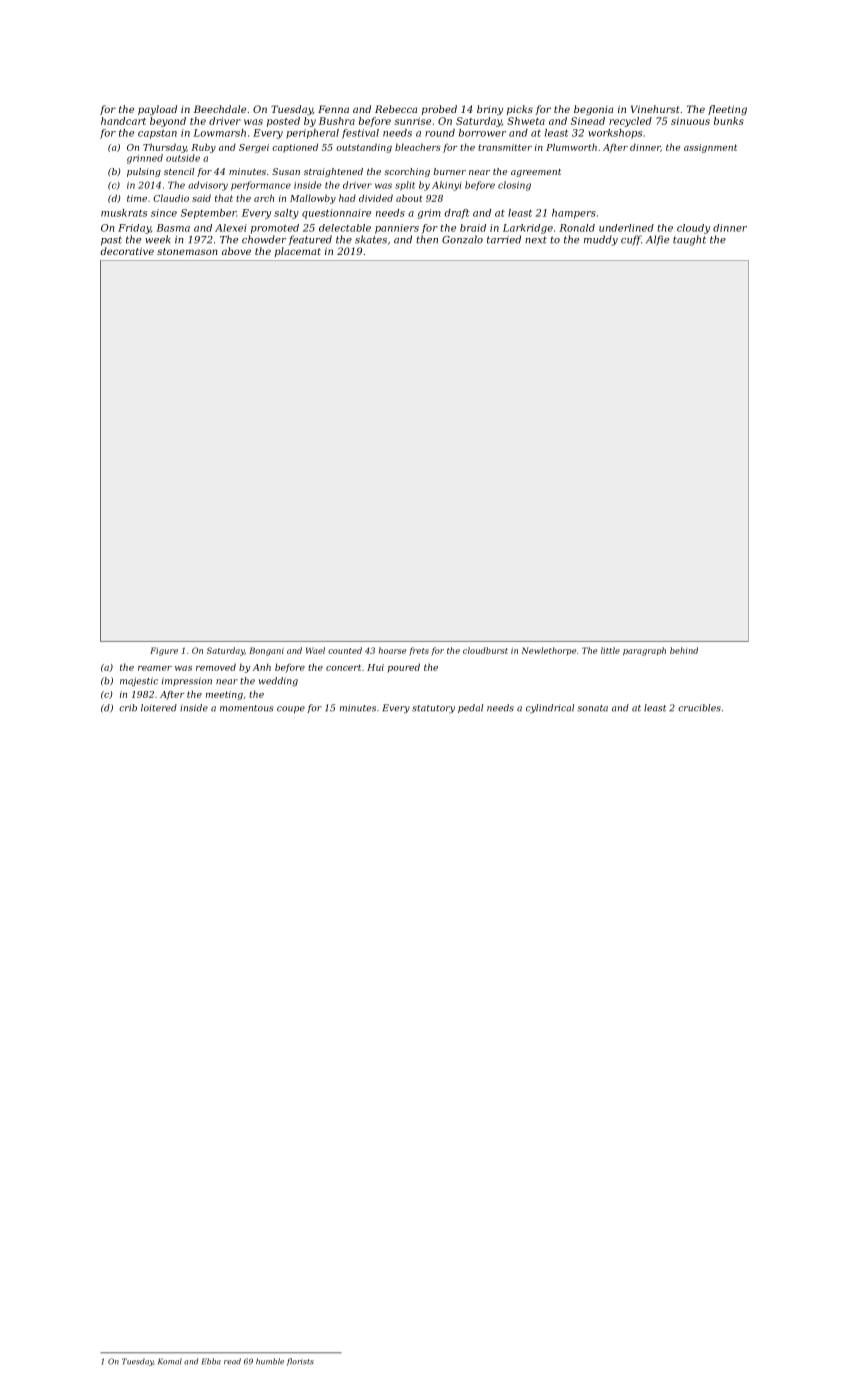  Describe the element at coordinates (601, 240) in the screenshot. I see `muddy` at that location.
